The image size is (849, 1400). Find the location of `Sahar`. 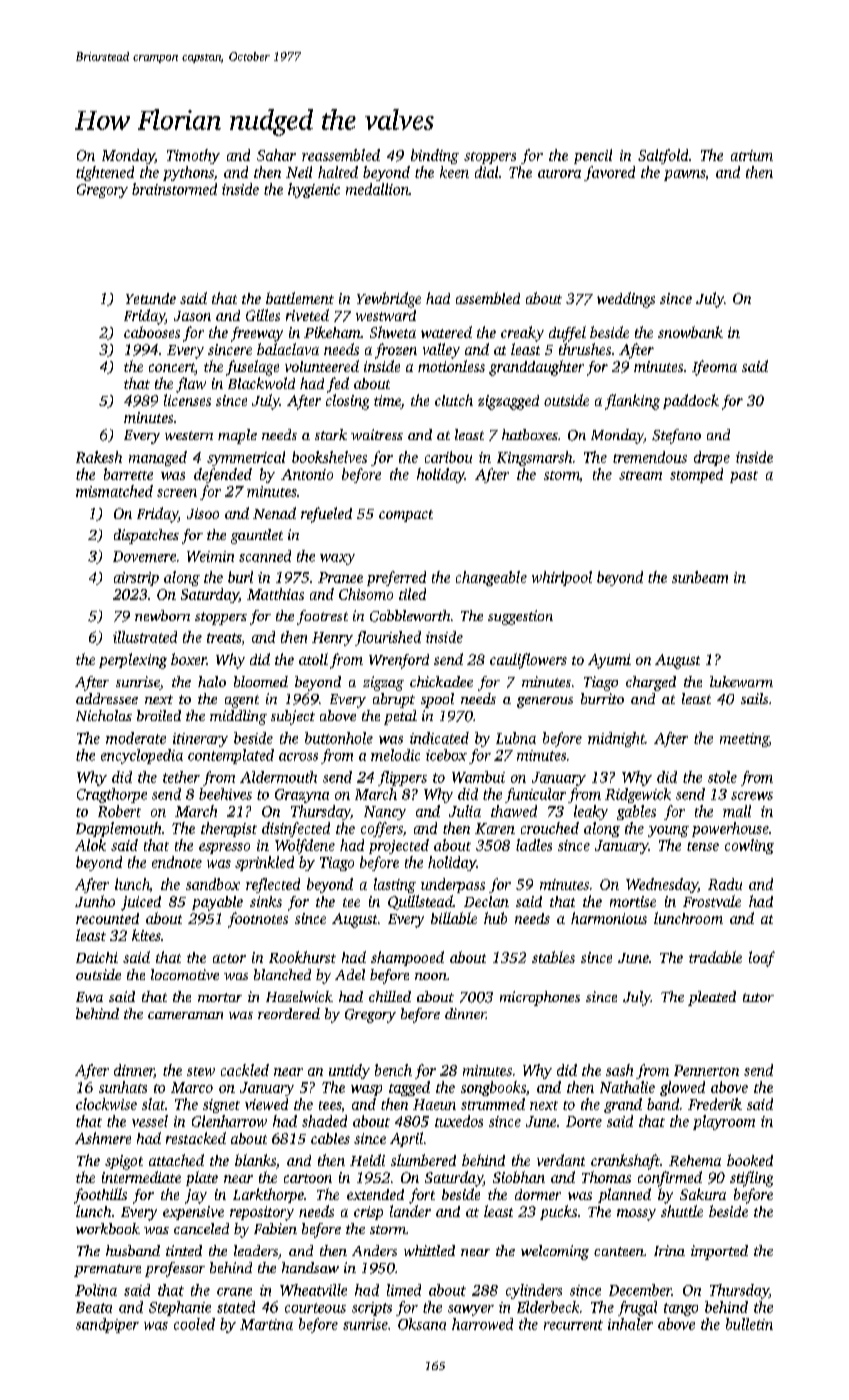

Sahar is located at coordinates (276, 155).
